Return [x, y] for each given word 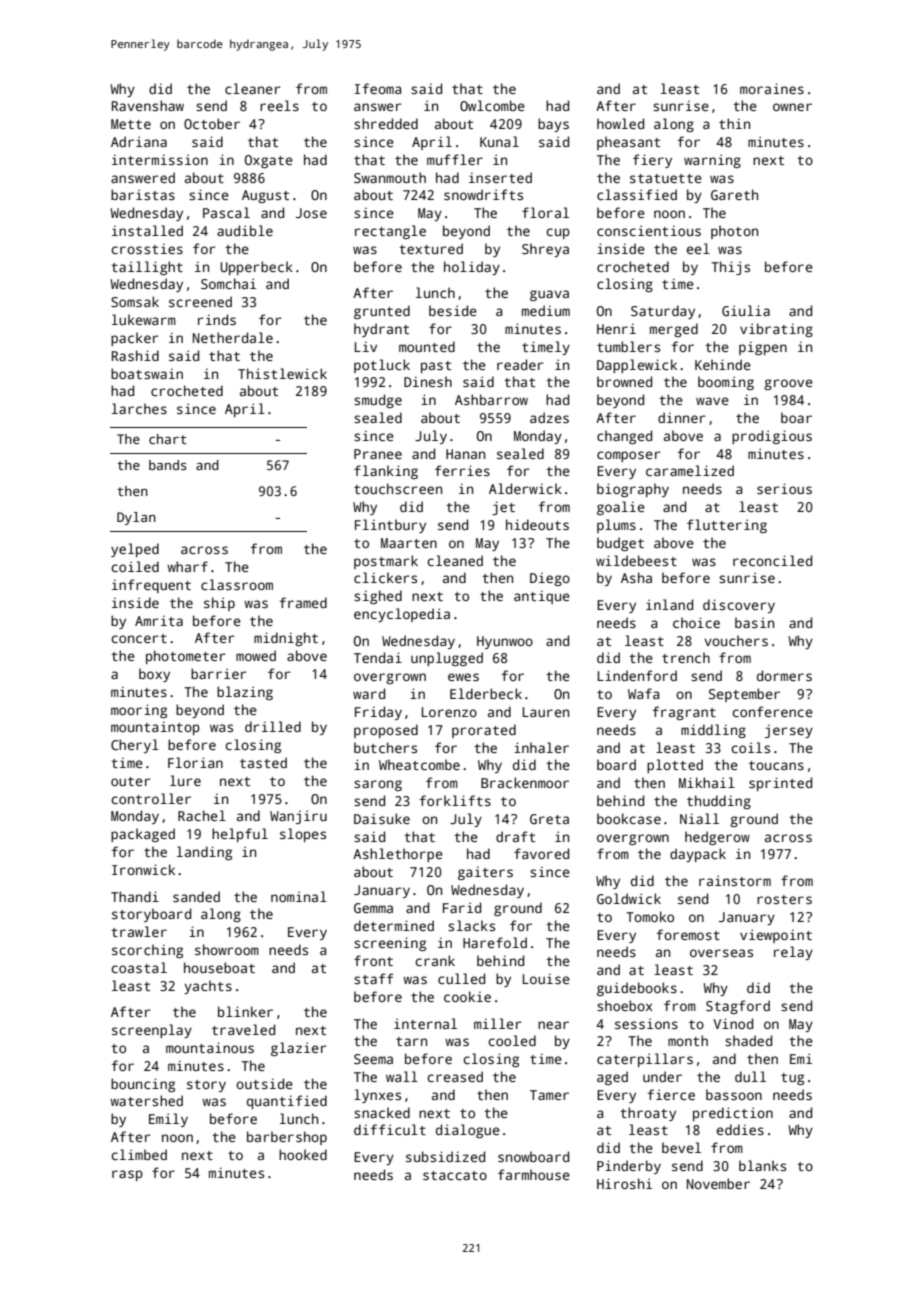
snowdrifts [483, 194]
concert [139, 638]
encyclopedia [402, 615]
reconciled [772, 560]
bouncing [143, 1085]
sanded [196, 896]
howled [620, 123]
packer [134, 339]
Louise [546, 978]
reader [520, 364]
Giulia [746, 310]
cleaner [252, 88]
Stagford [738, 1007]
